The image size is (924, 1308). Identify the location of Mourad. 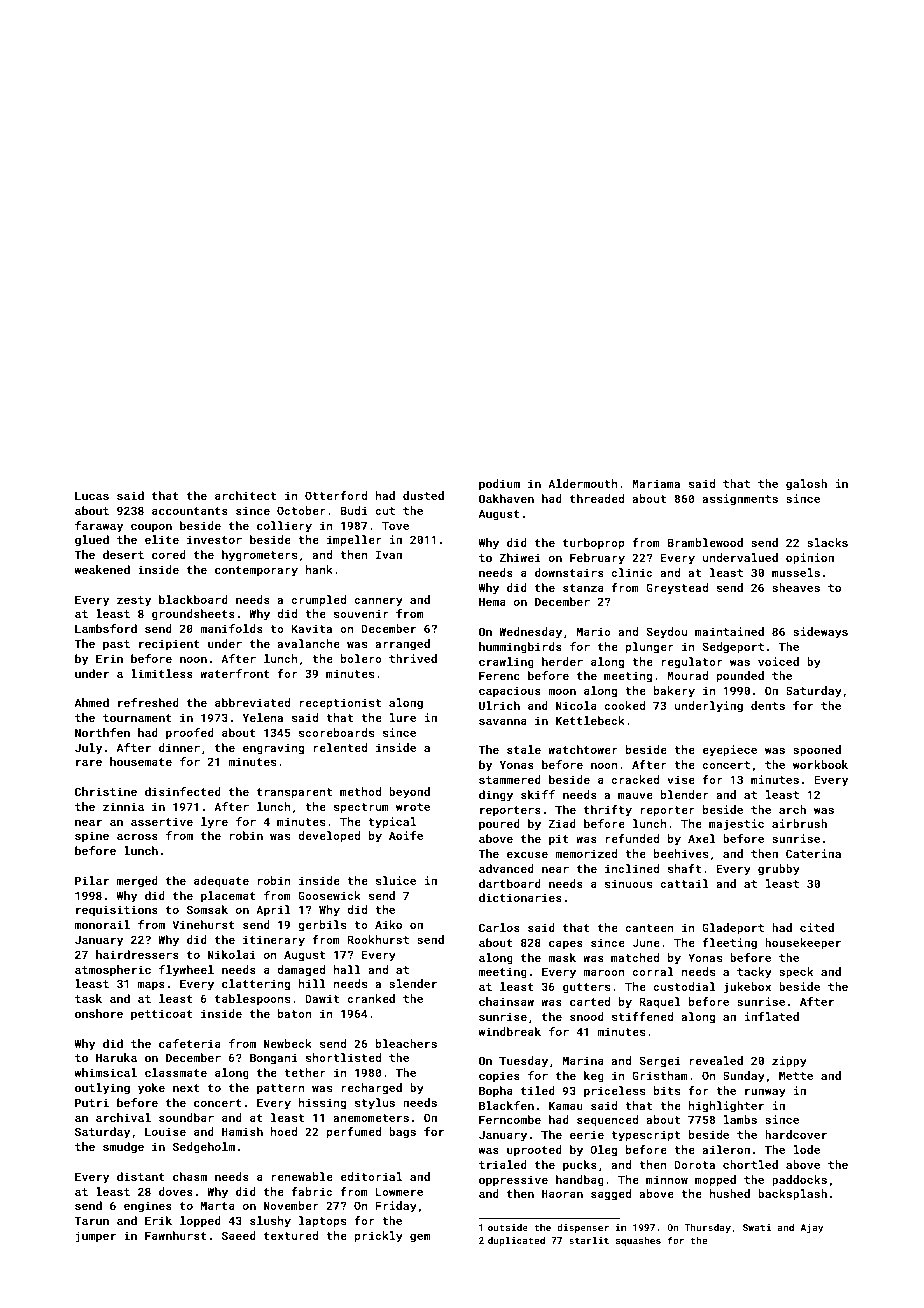
(687, 675).
